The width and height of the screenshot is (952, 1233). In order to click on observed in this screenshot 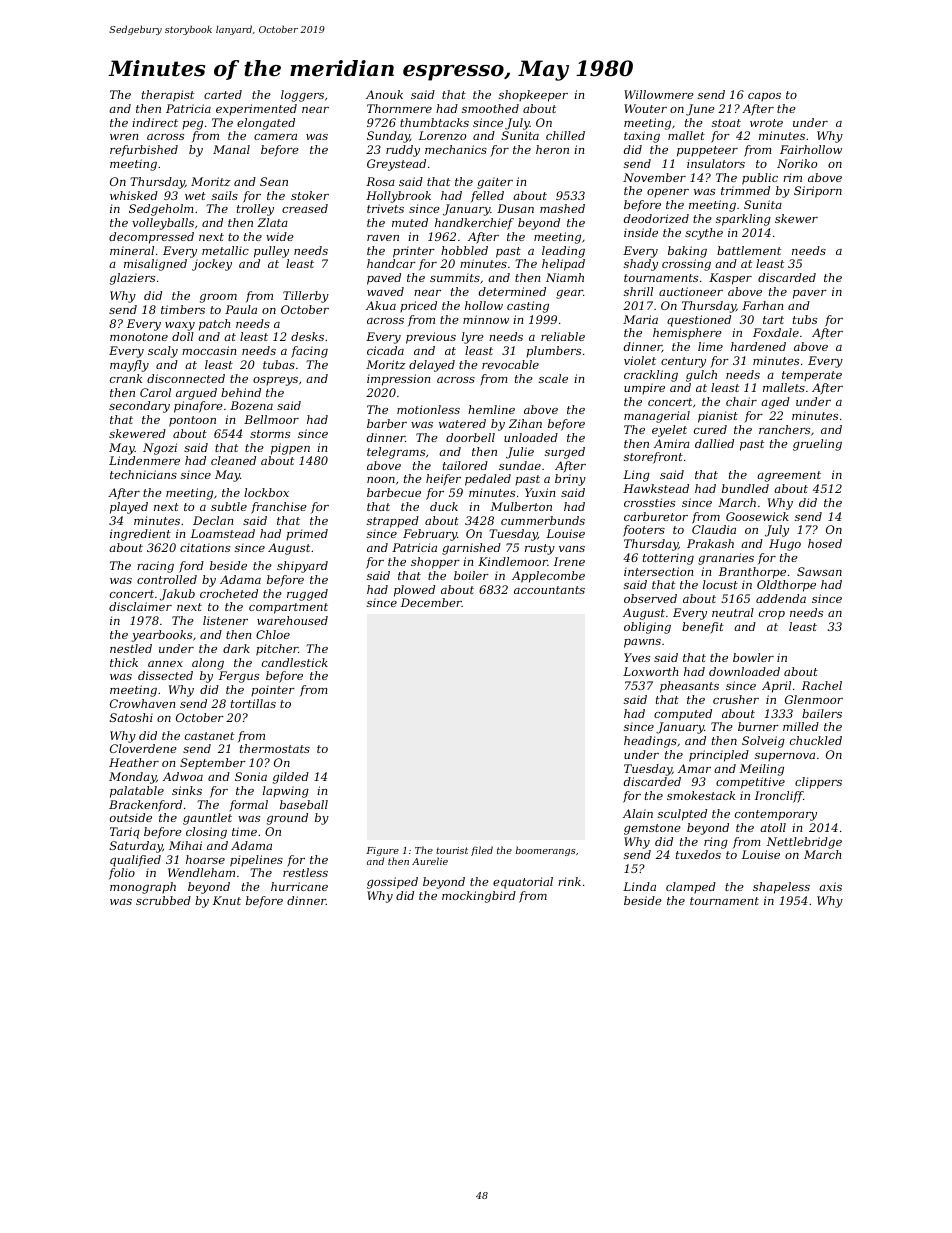, I will do `click(650, 598)`.
